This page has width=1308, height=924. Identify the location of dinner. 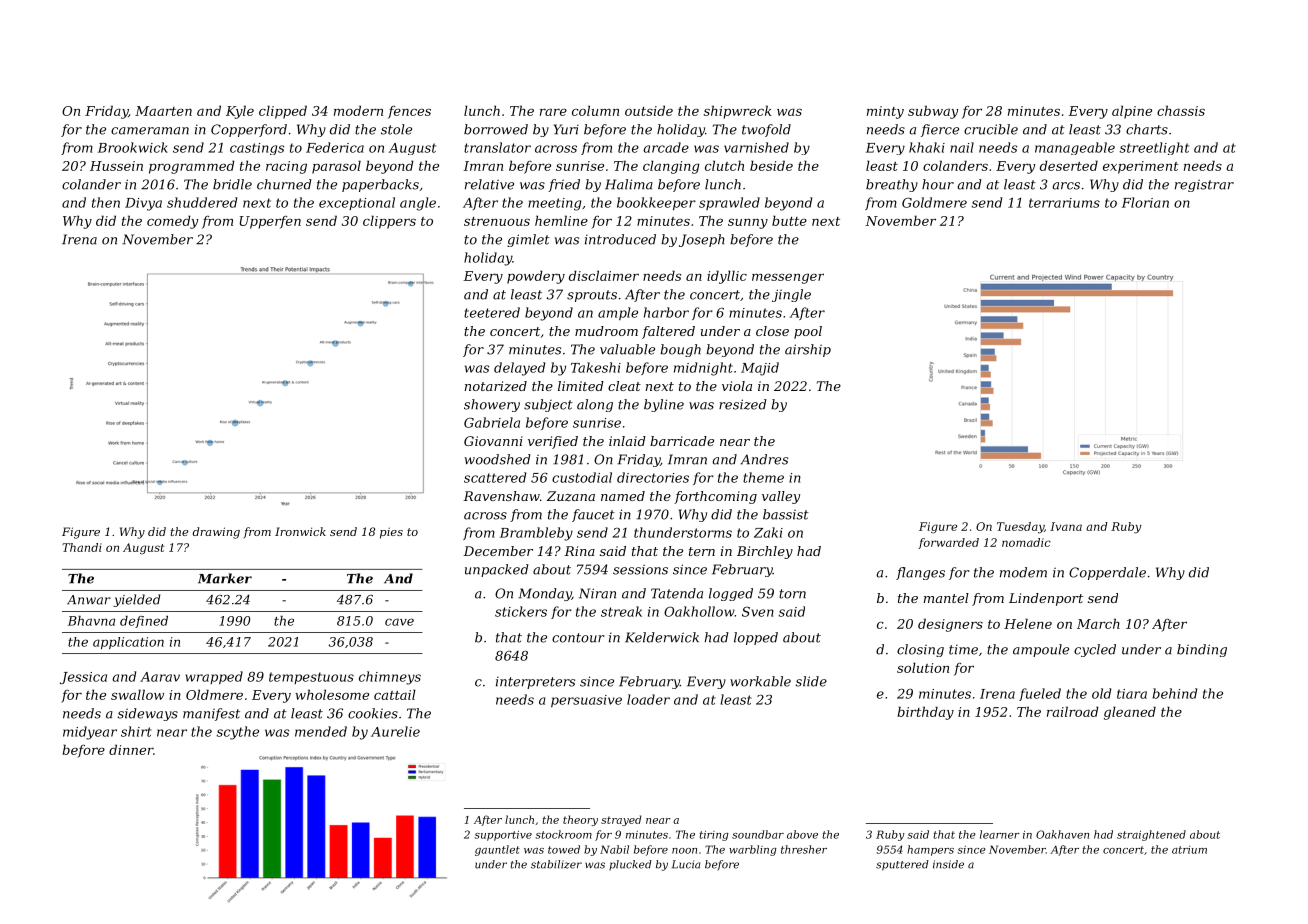
(131, 749).
